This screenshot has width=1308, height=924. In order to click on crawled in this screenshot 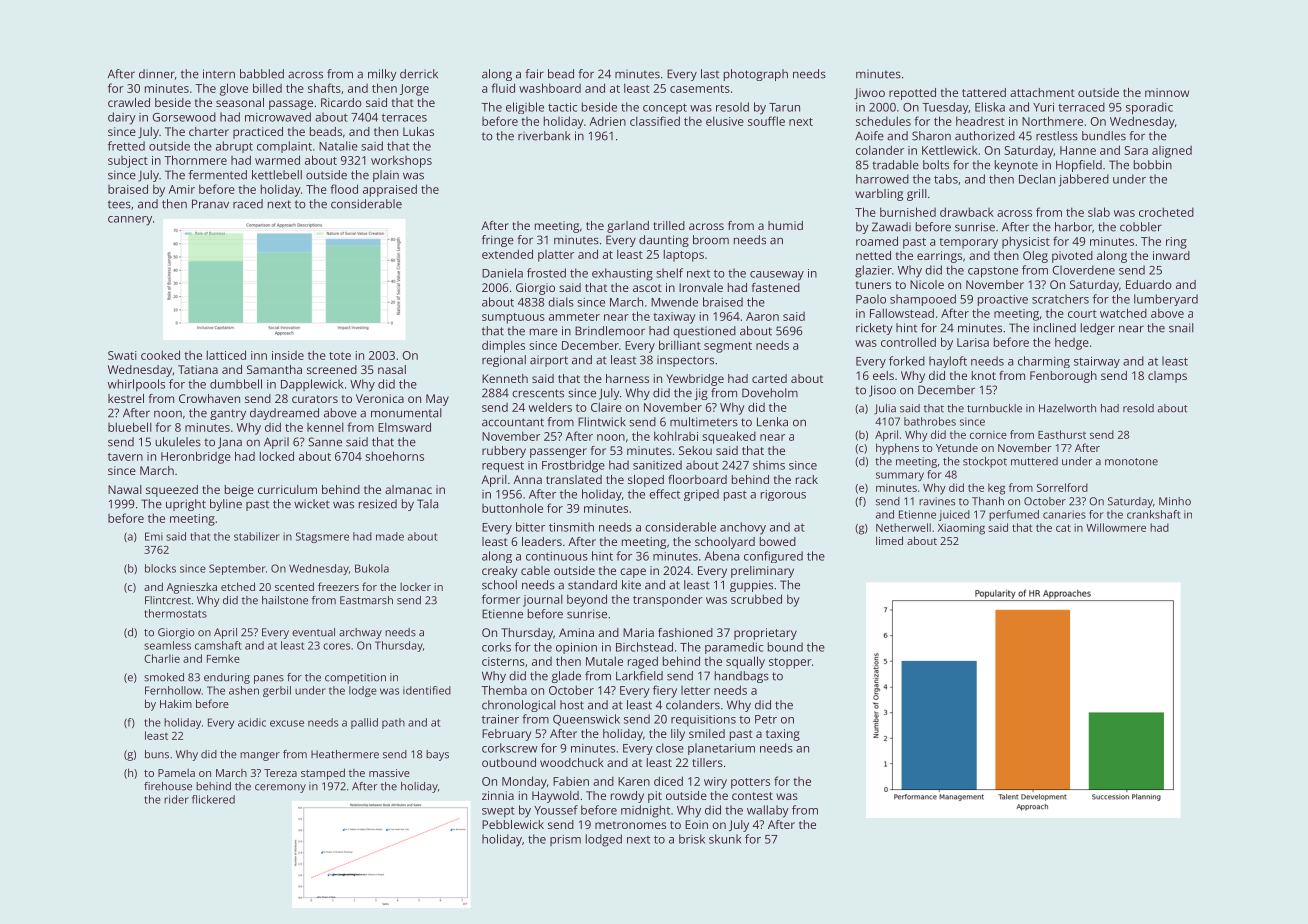, I will do `click(129, 102)`.
